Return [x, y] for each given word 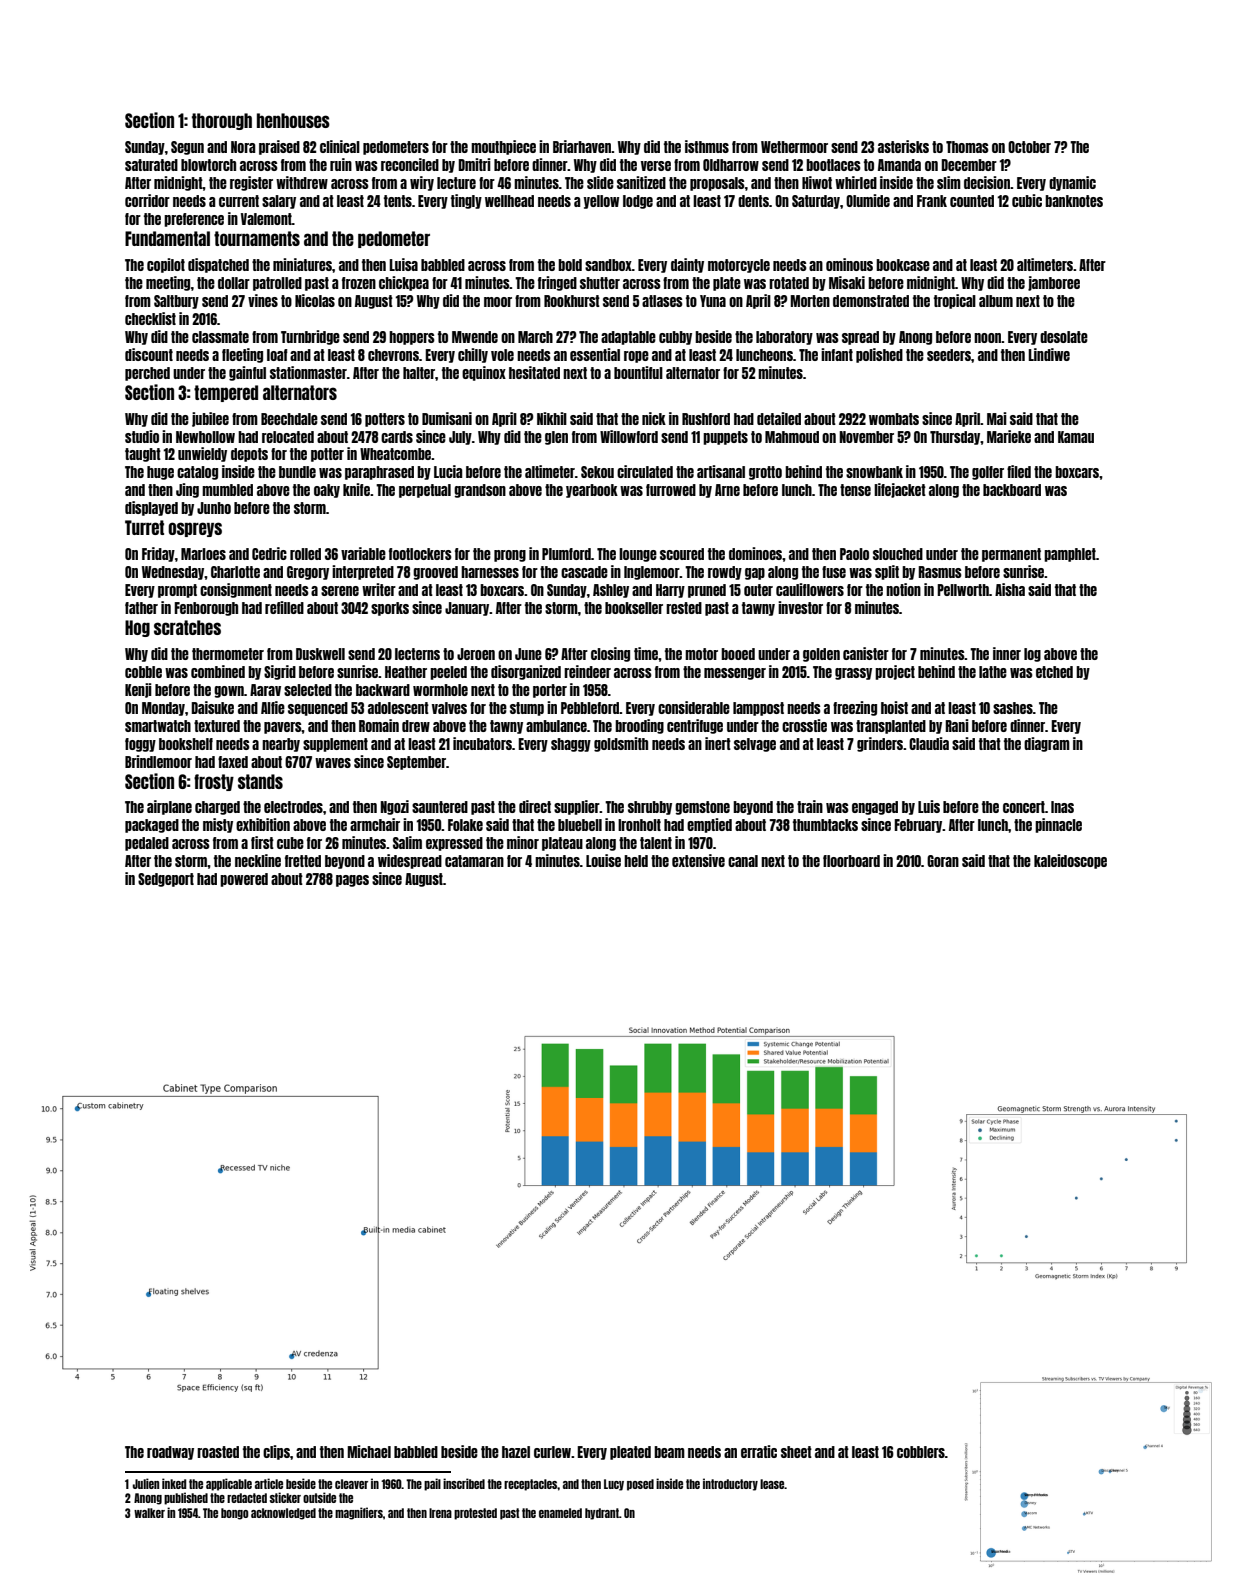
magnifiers [359, 1513]
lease [772, 1484]
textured [217, 726]
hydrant [602, 1514]
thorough [222, 121]
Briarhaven [582, 146]
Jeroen [476, 654]
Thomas [967, 147]
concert [1024, 807]
